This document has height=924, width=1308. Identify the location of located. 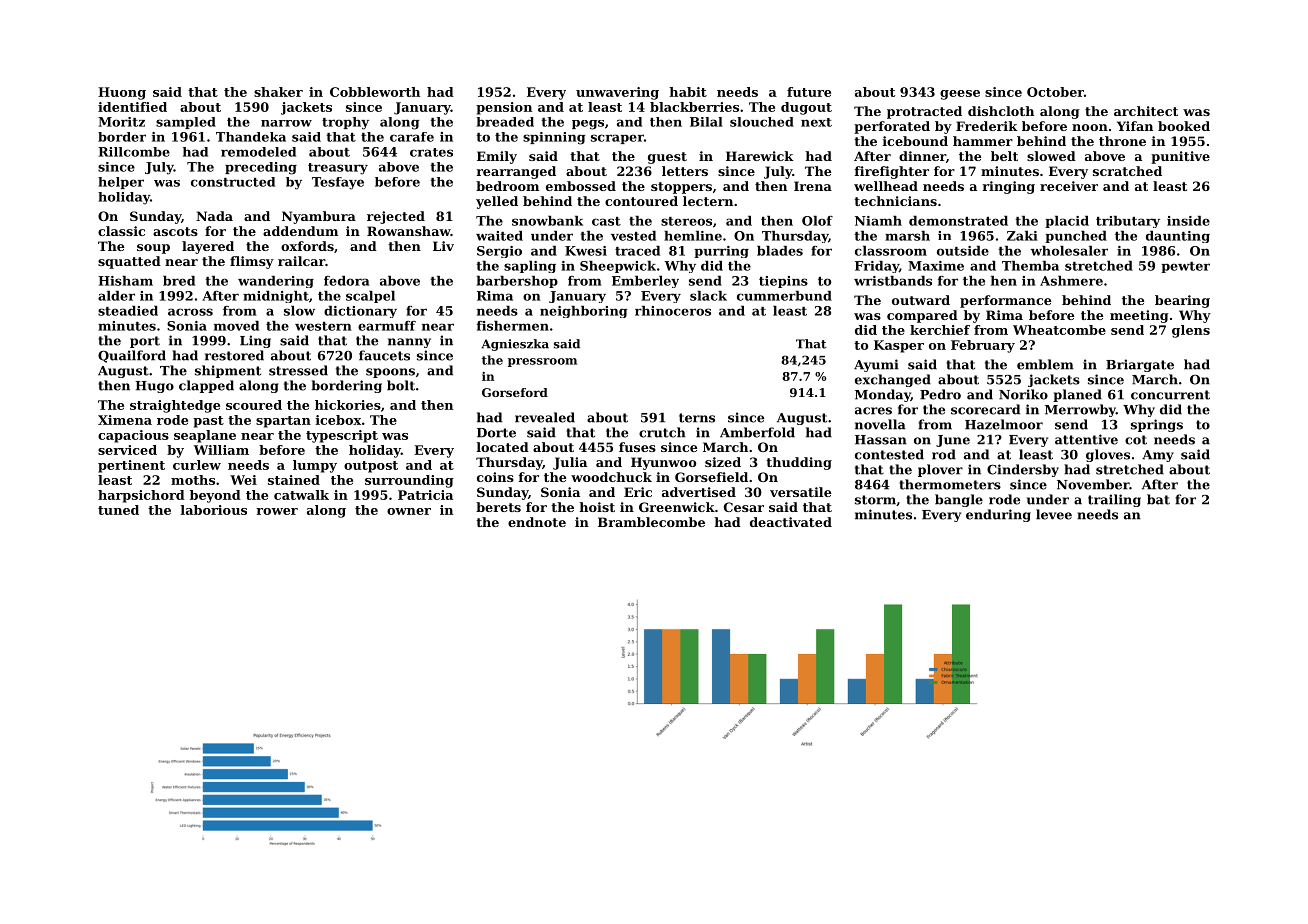
(503, 447).
